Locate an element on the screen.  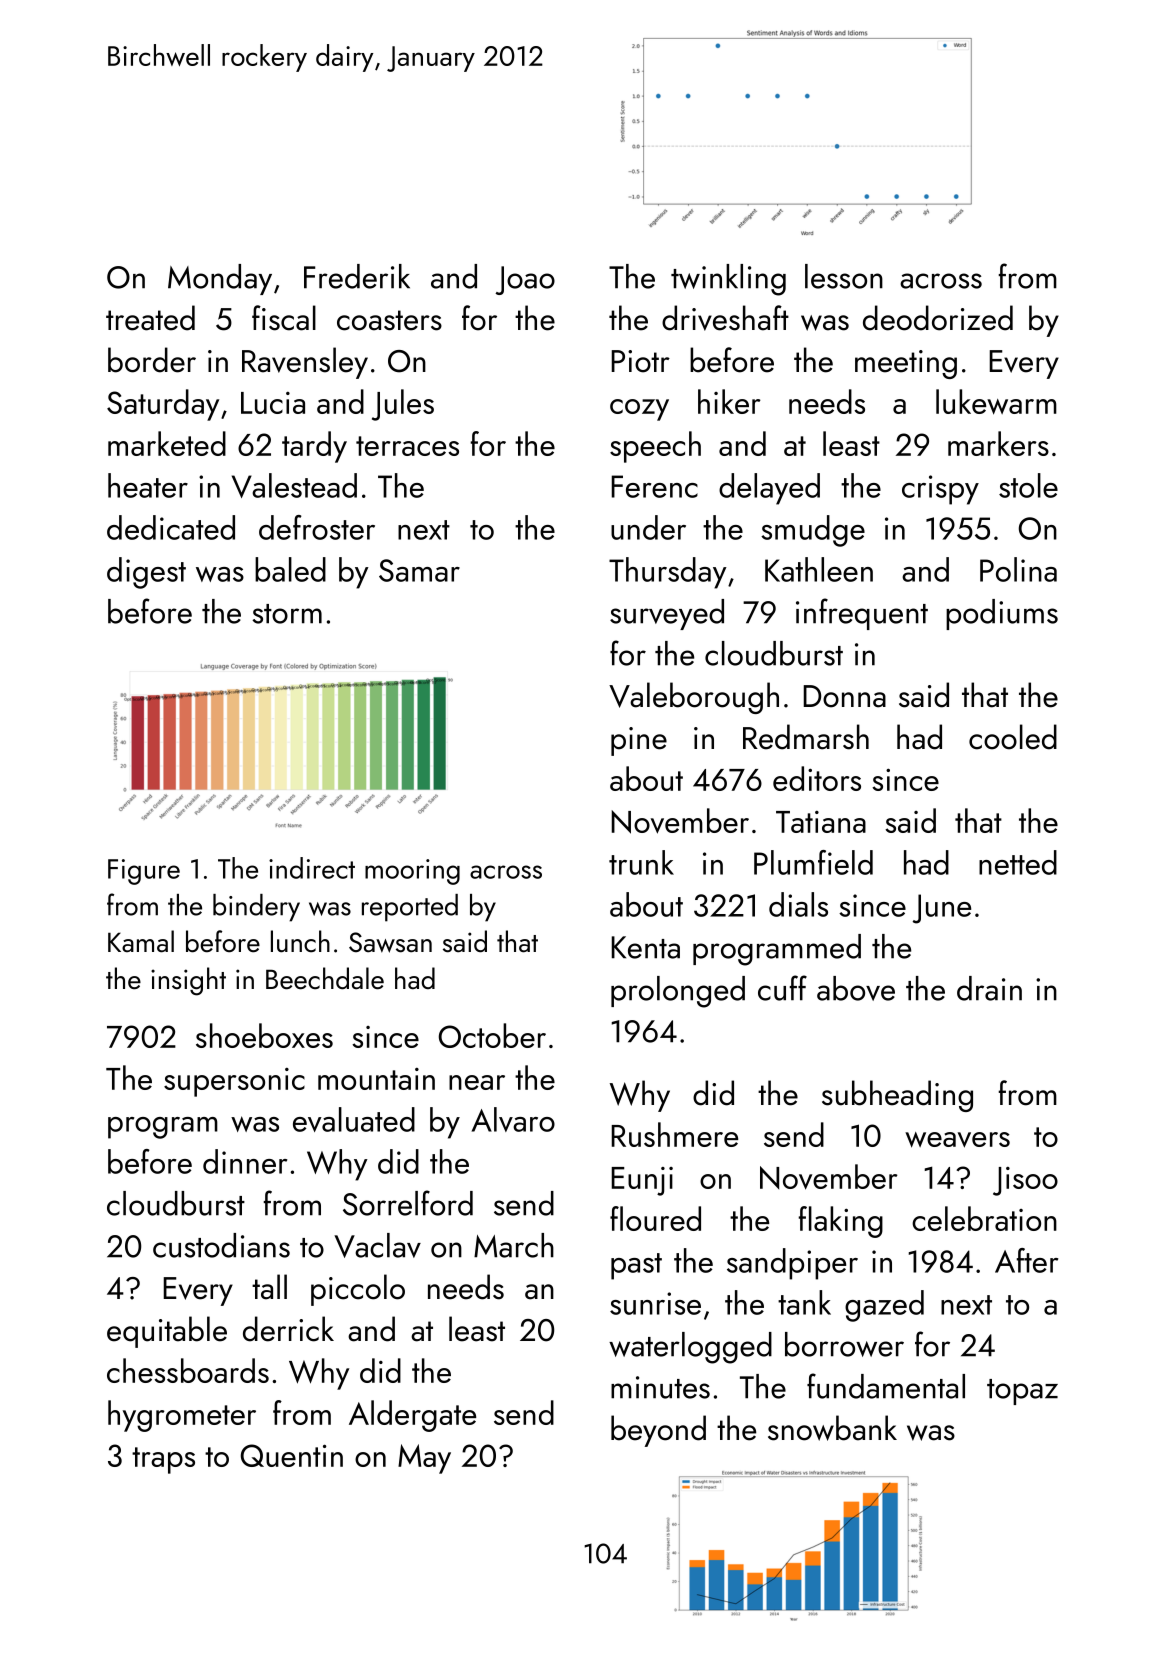
Samar is located at coordinates (419, 570).
